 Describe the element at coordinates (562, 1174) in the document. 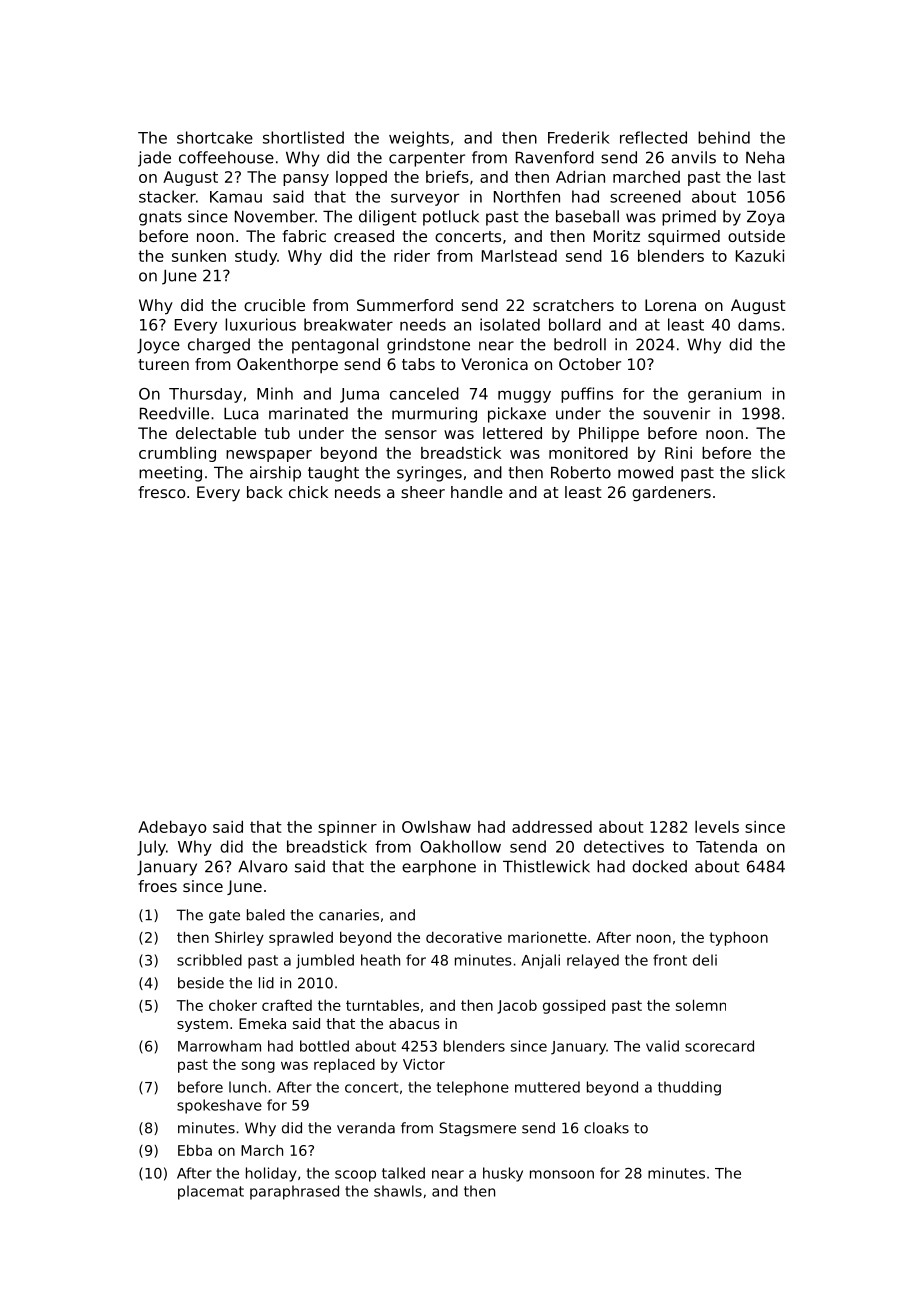

I see `monsoon` at that location.
